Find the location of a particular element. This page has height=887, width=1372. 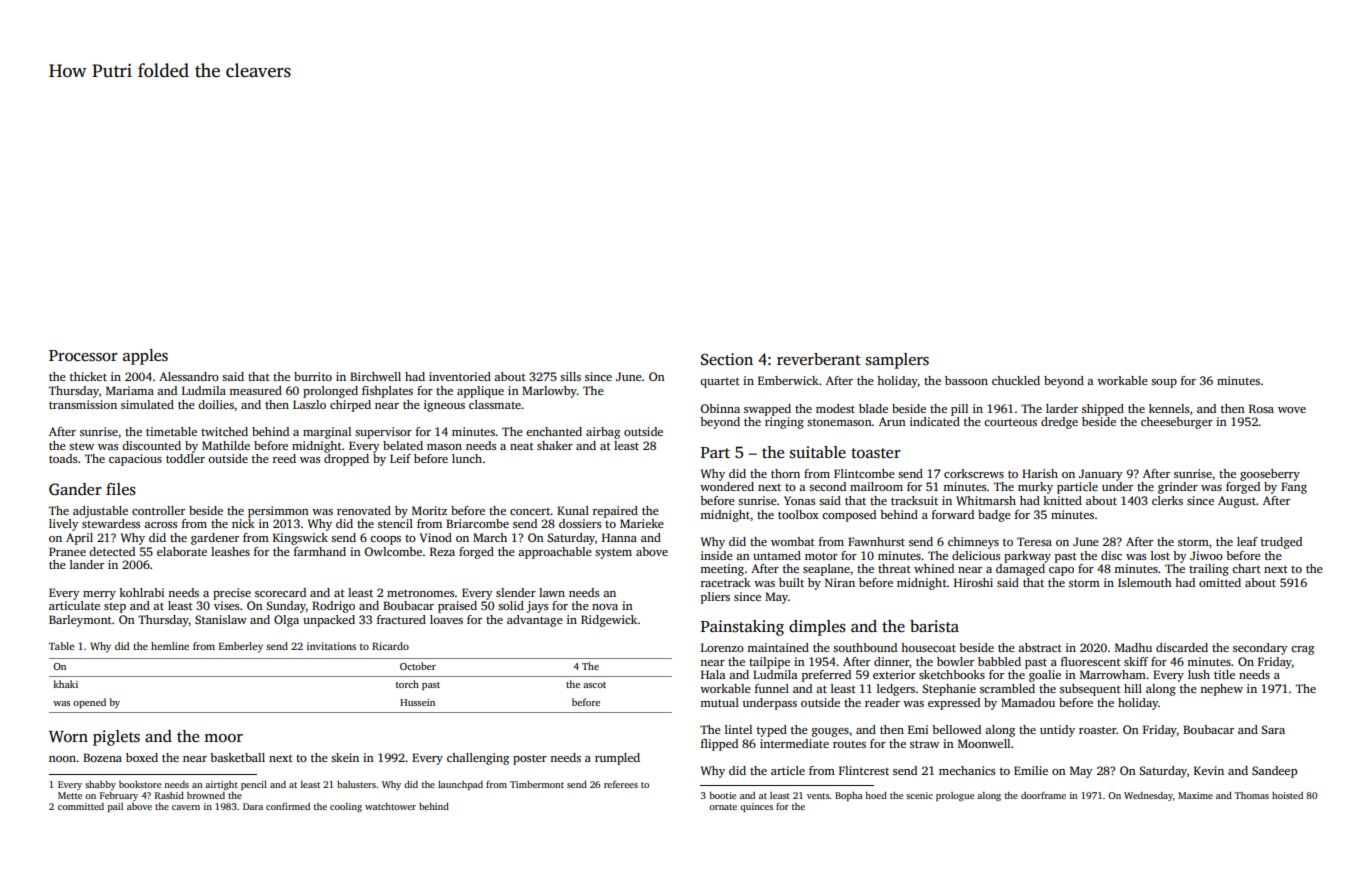

barista is located at coordinates (934, 626).
